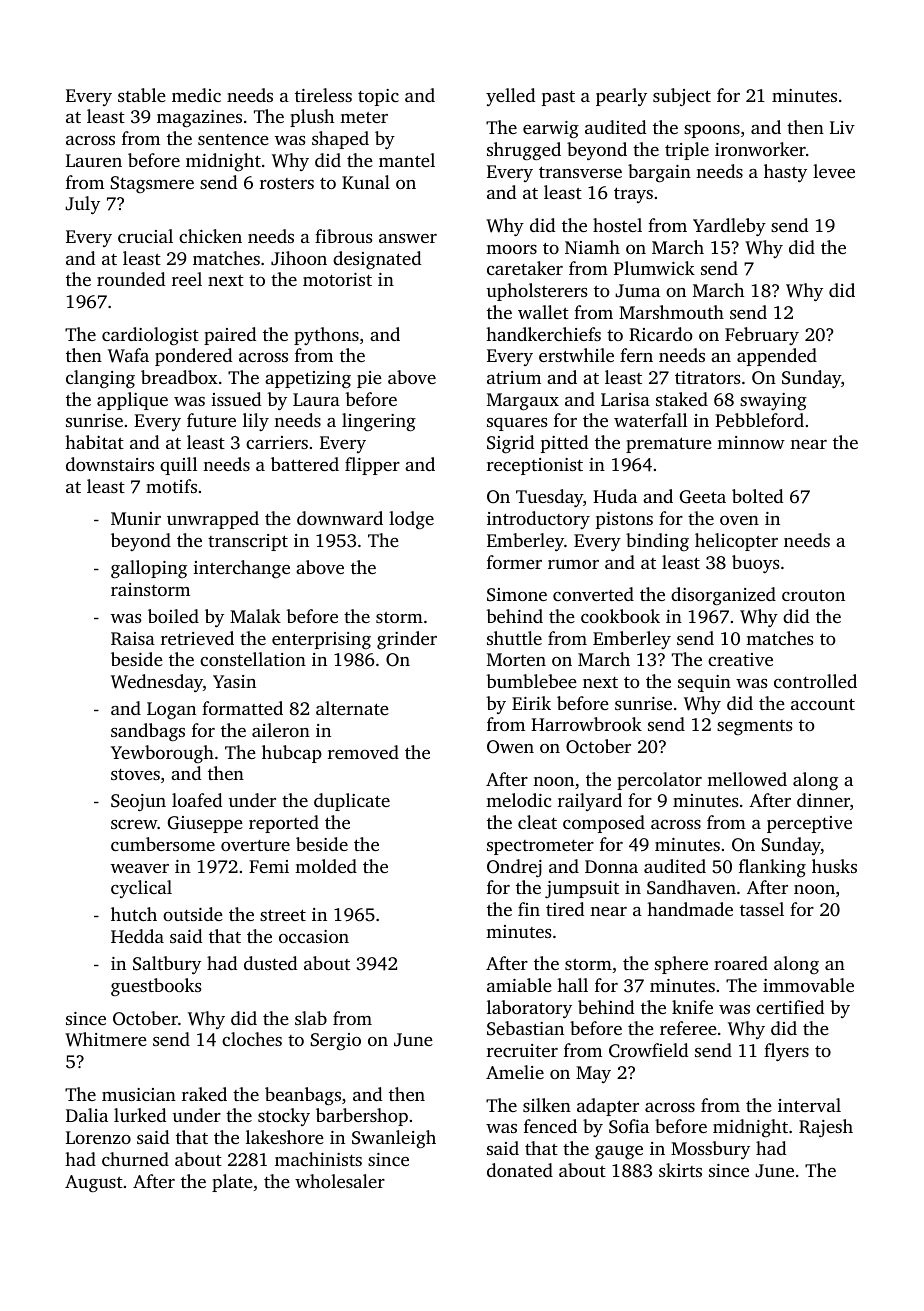 This document has height=1311, width=924. Describe the element at coordinates (407, 160) in the document. I see `mantel` at that location.
